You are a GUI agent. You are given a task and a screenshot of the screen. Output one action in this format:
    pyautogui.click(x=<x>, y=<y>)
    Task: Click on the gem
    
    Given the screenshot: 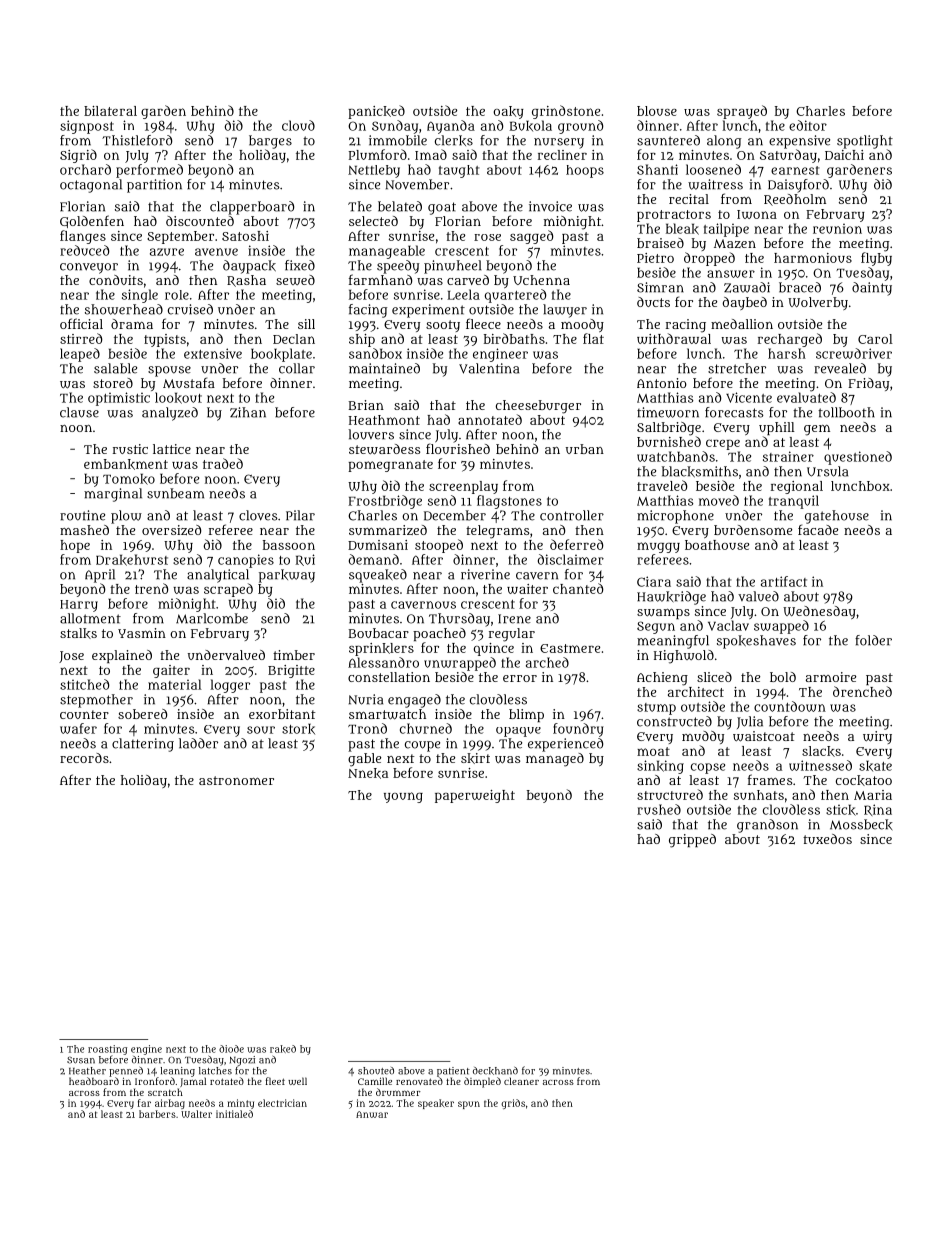 What is the action you would take?
    pyautogui.click(x=817, y=430)
